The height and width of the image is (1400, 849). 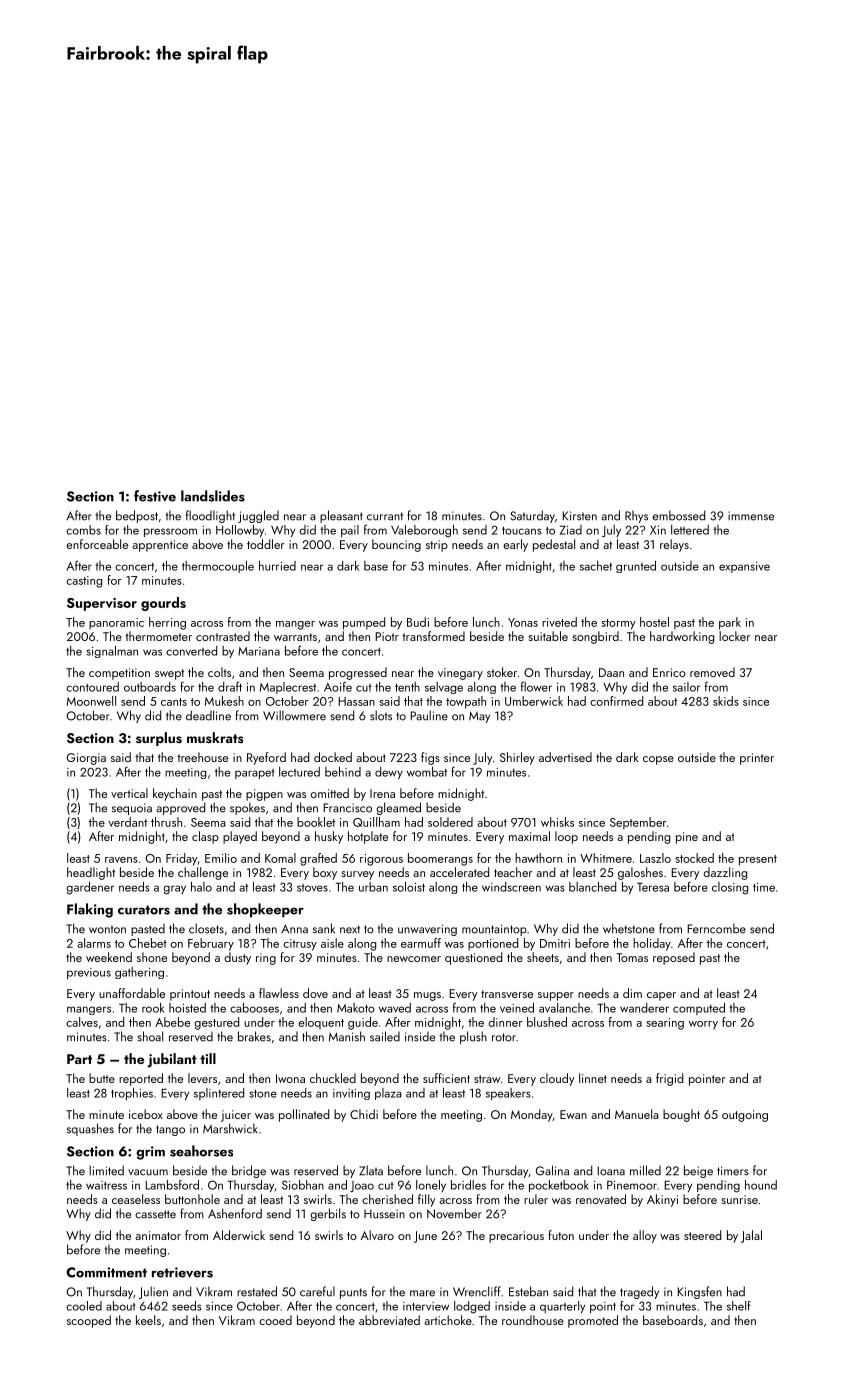 I want to click on hurried, so click(x=277, y=566).
